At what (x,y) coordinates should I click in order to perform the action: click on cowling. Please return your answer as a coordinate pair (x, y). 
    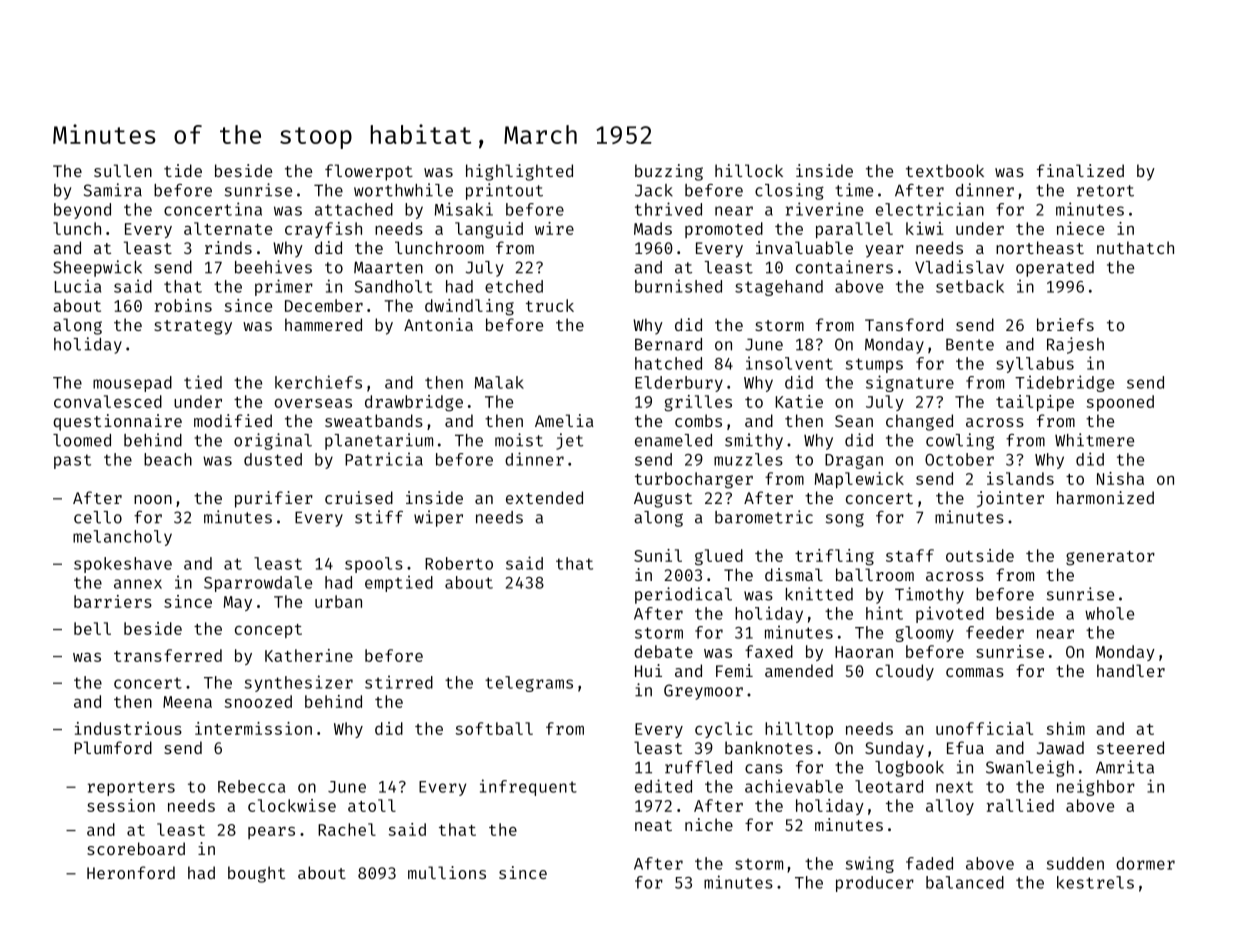
    Looking at the image, I should click on (960, 441).
